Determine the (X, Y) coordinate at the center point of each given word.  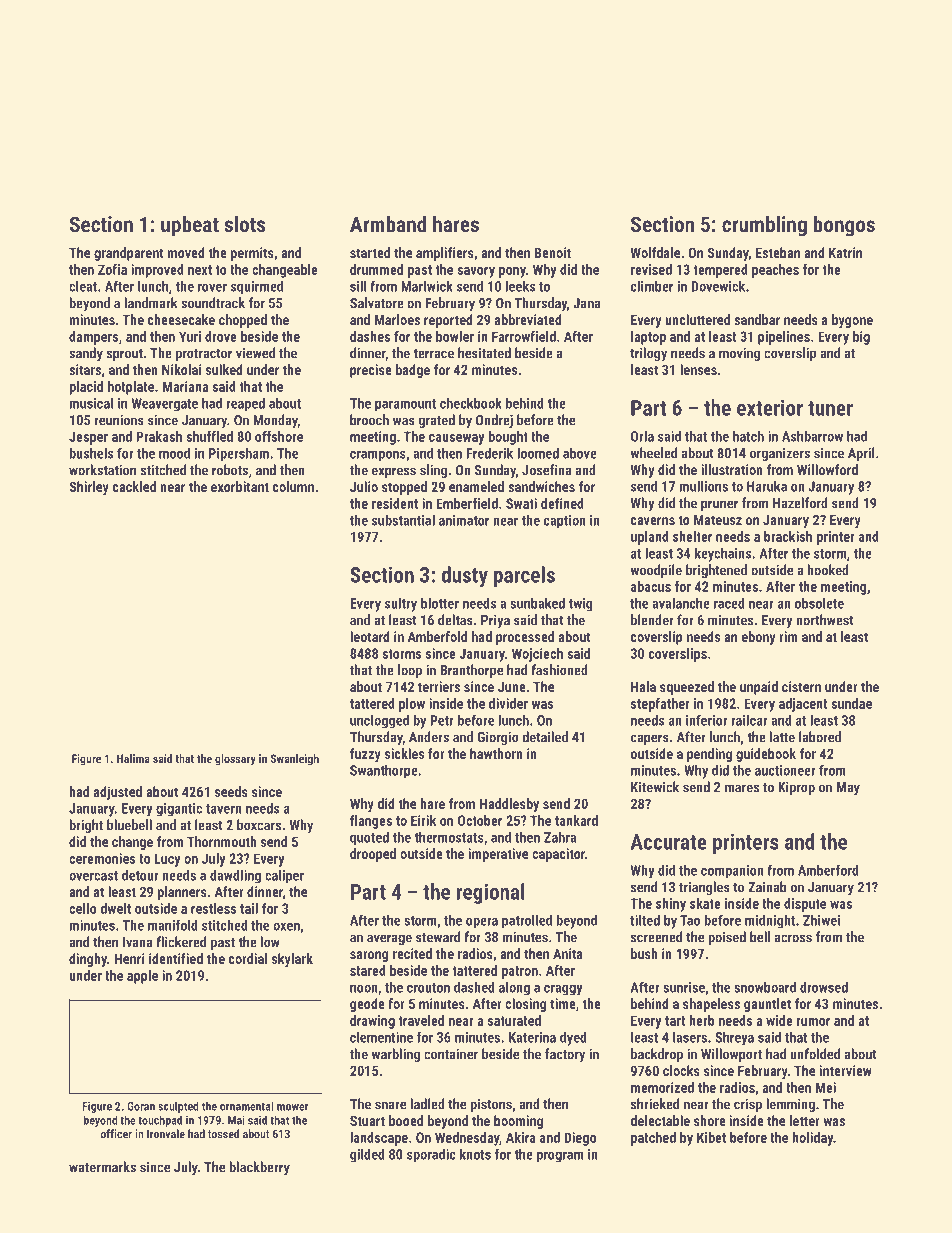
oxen (286, 927)
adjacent (803, 705)
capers (650, 739)
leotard (370, 636)
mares (742, 788)
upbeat (190, 226)
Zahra (560, 837)
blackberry (259, 1168)
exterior (770, 407)
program (560, 1157)
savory (476, 272)
